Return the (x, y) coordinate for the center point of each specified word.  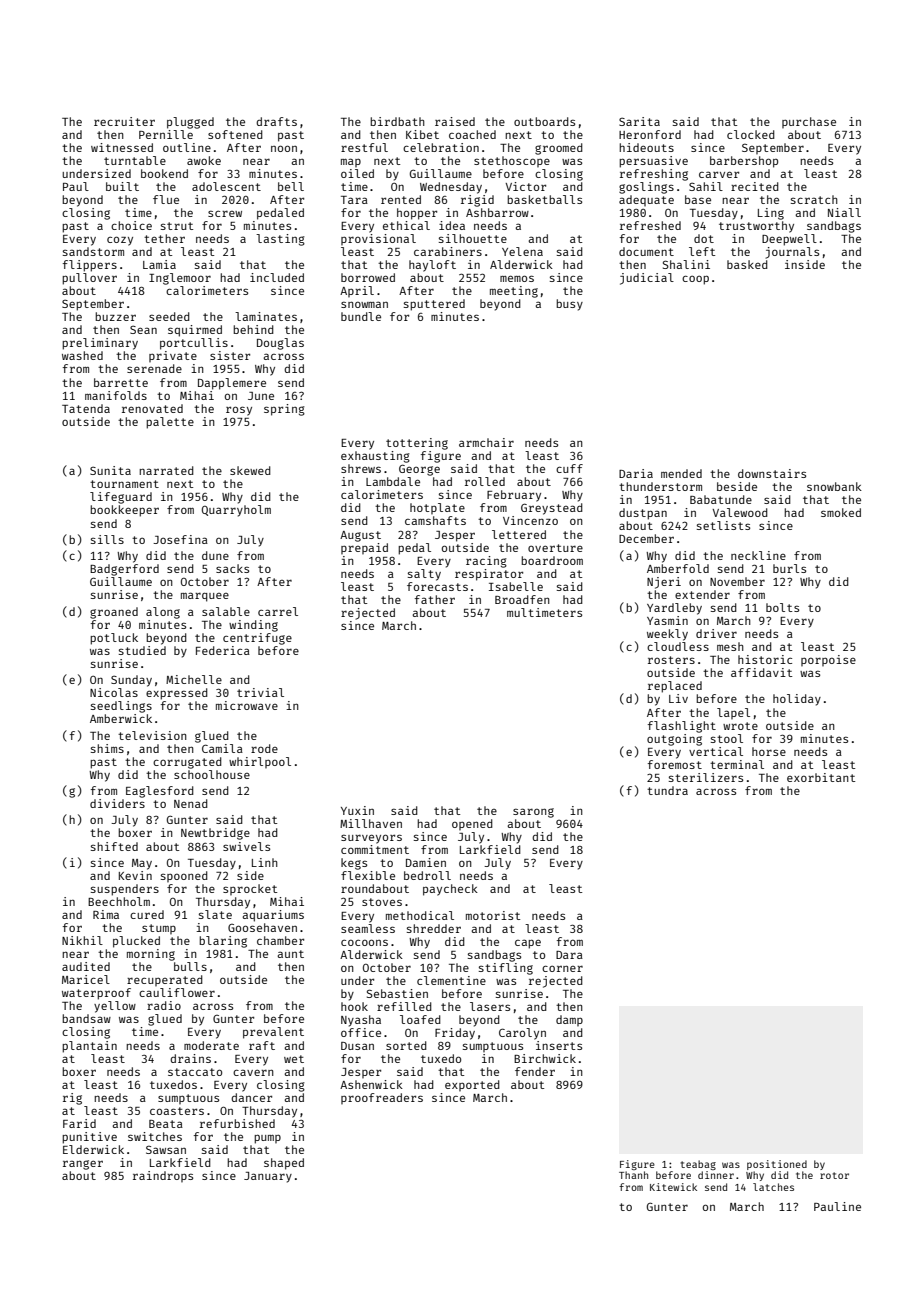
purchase (809, 122)
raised (455, 121)
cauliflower (177, 992)
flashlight (682, 727)
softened (235, 134)
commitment (375, 849)
